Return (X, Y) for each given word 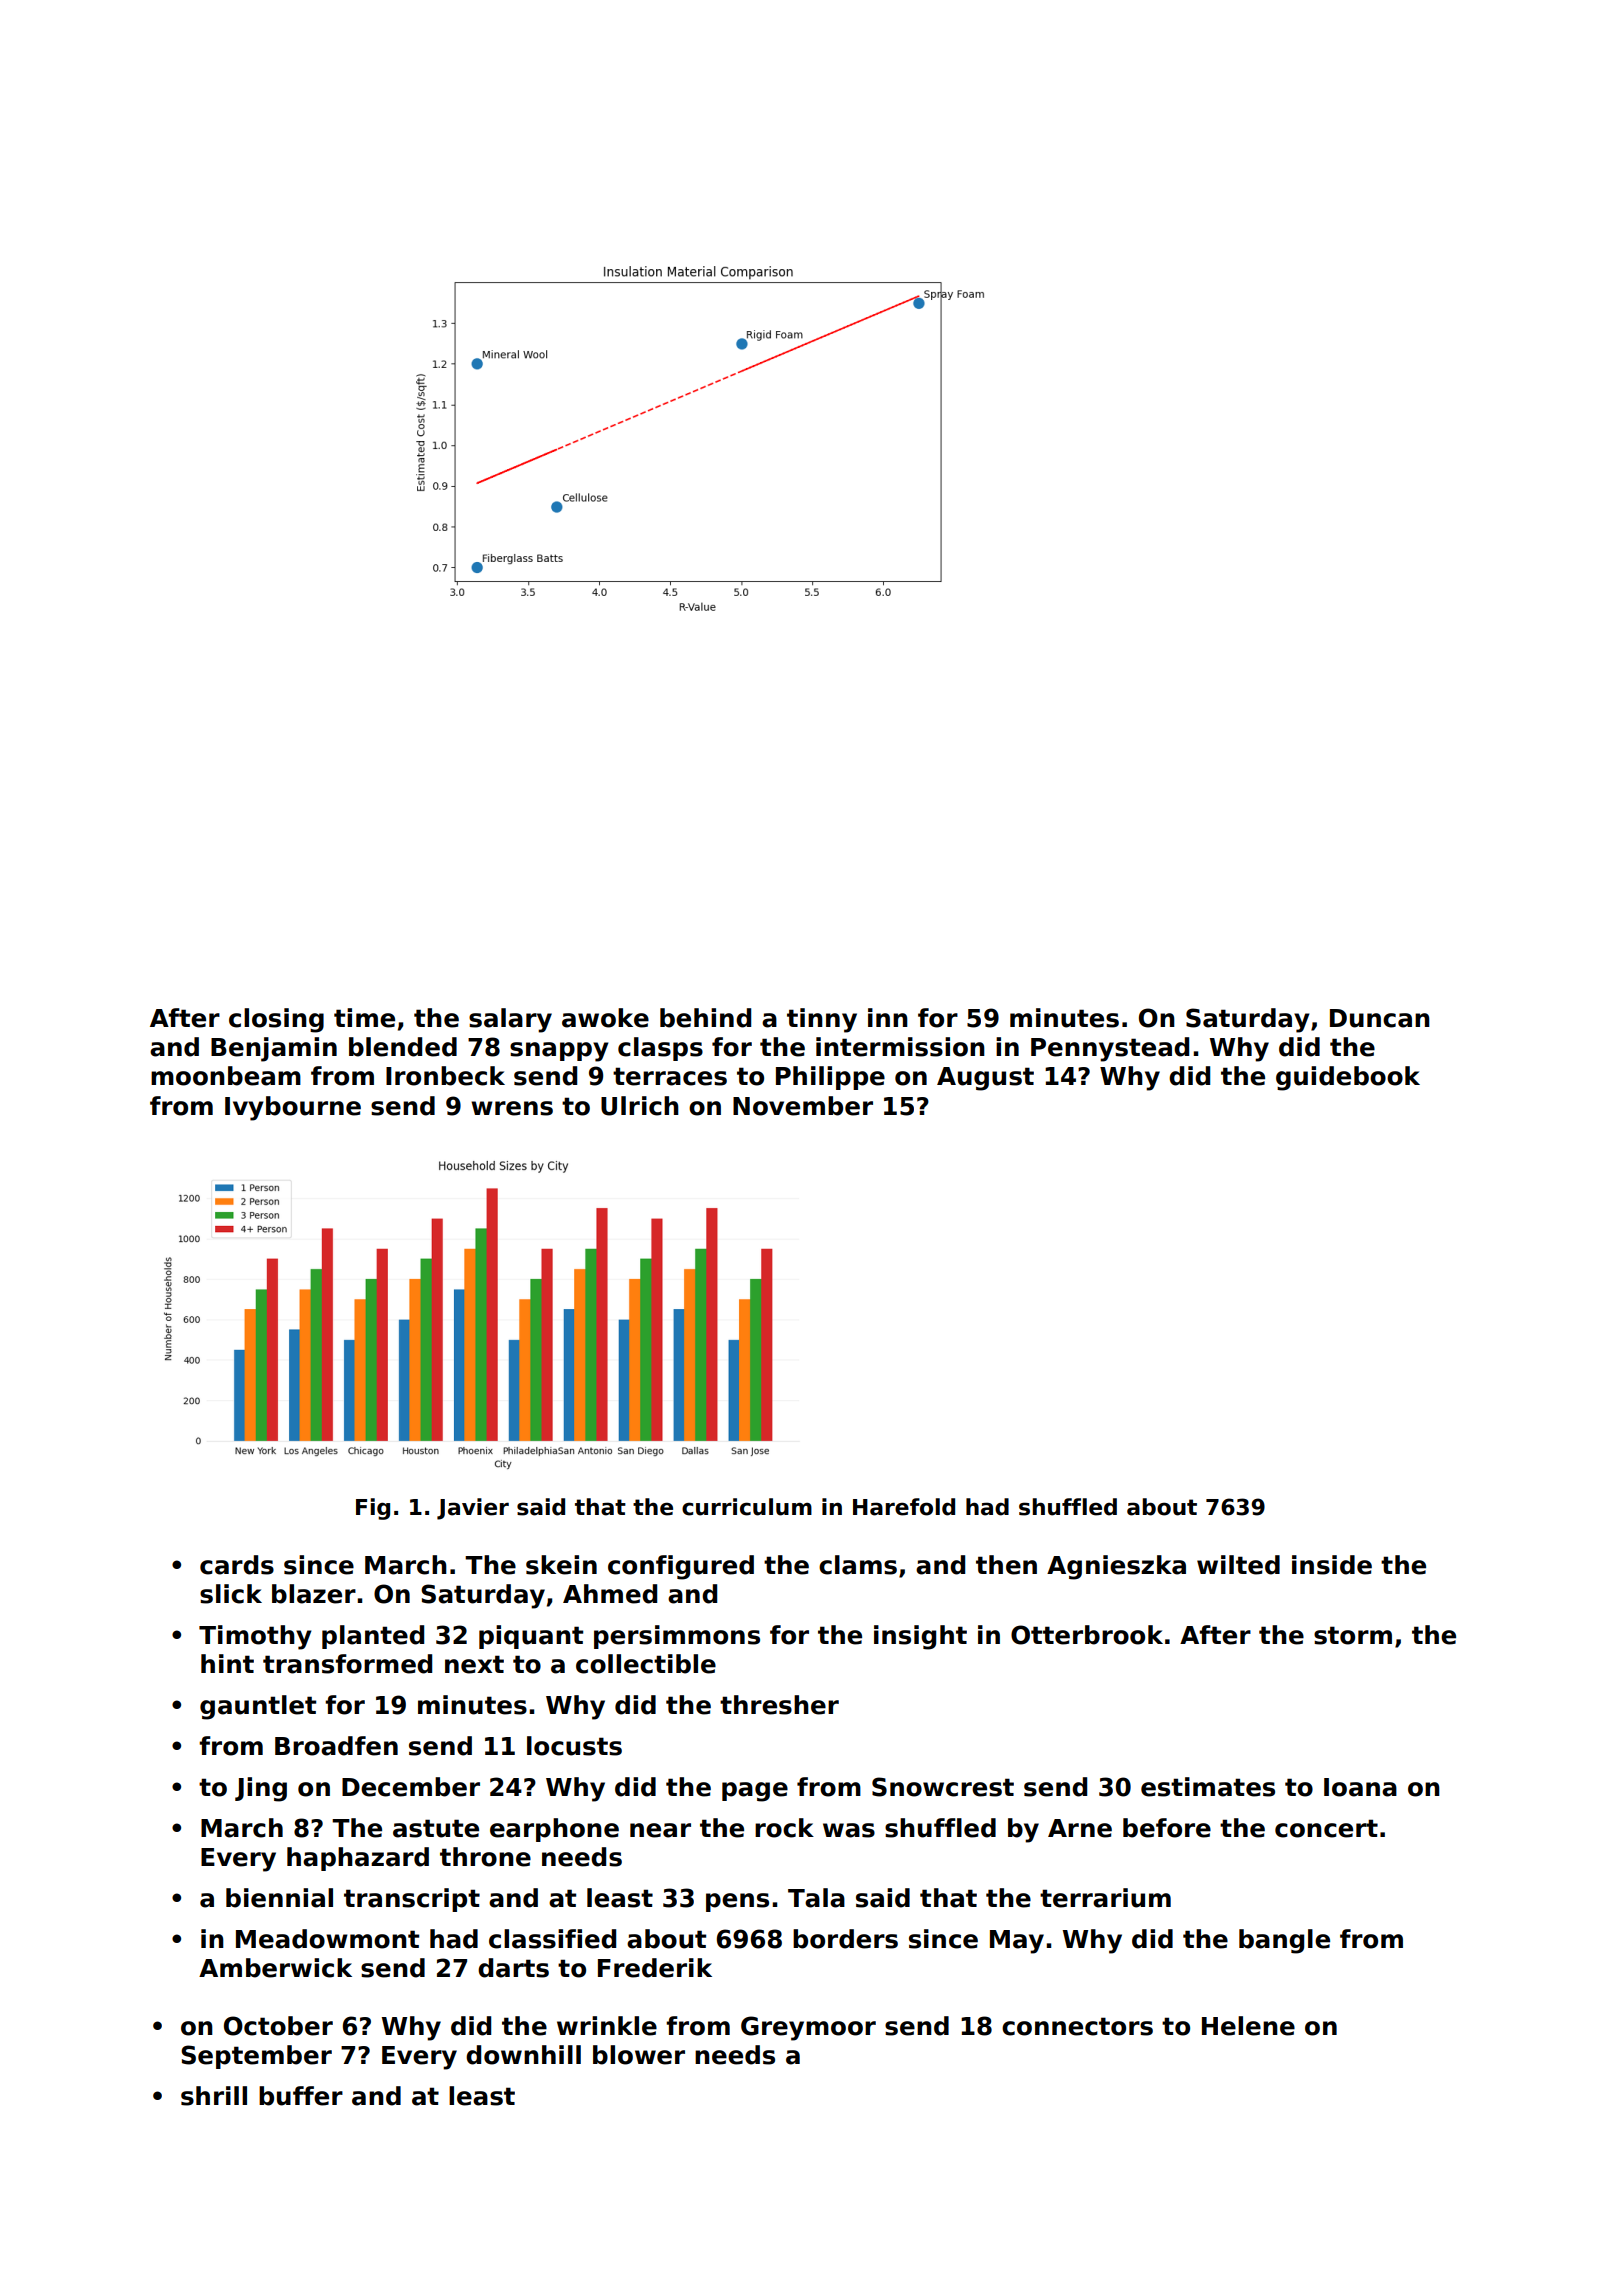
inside (1332, 1565)
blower (639, 2055)
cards (237, 1565)
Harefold (904, 1507)
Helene (1248, 2026)
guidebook (1348, 1078)
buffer (301, 2096)
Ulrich (640, 1106)
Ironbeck (445, 1076)
